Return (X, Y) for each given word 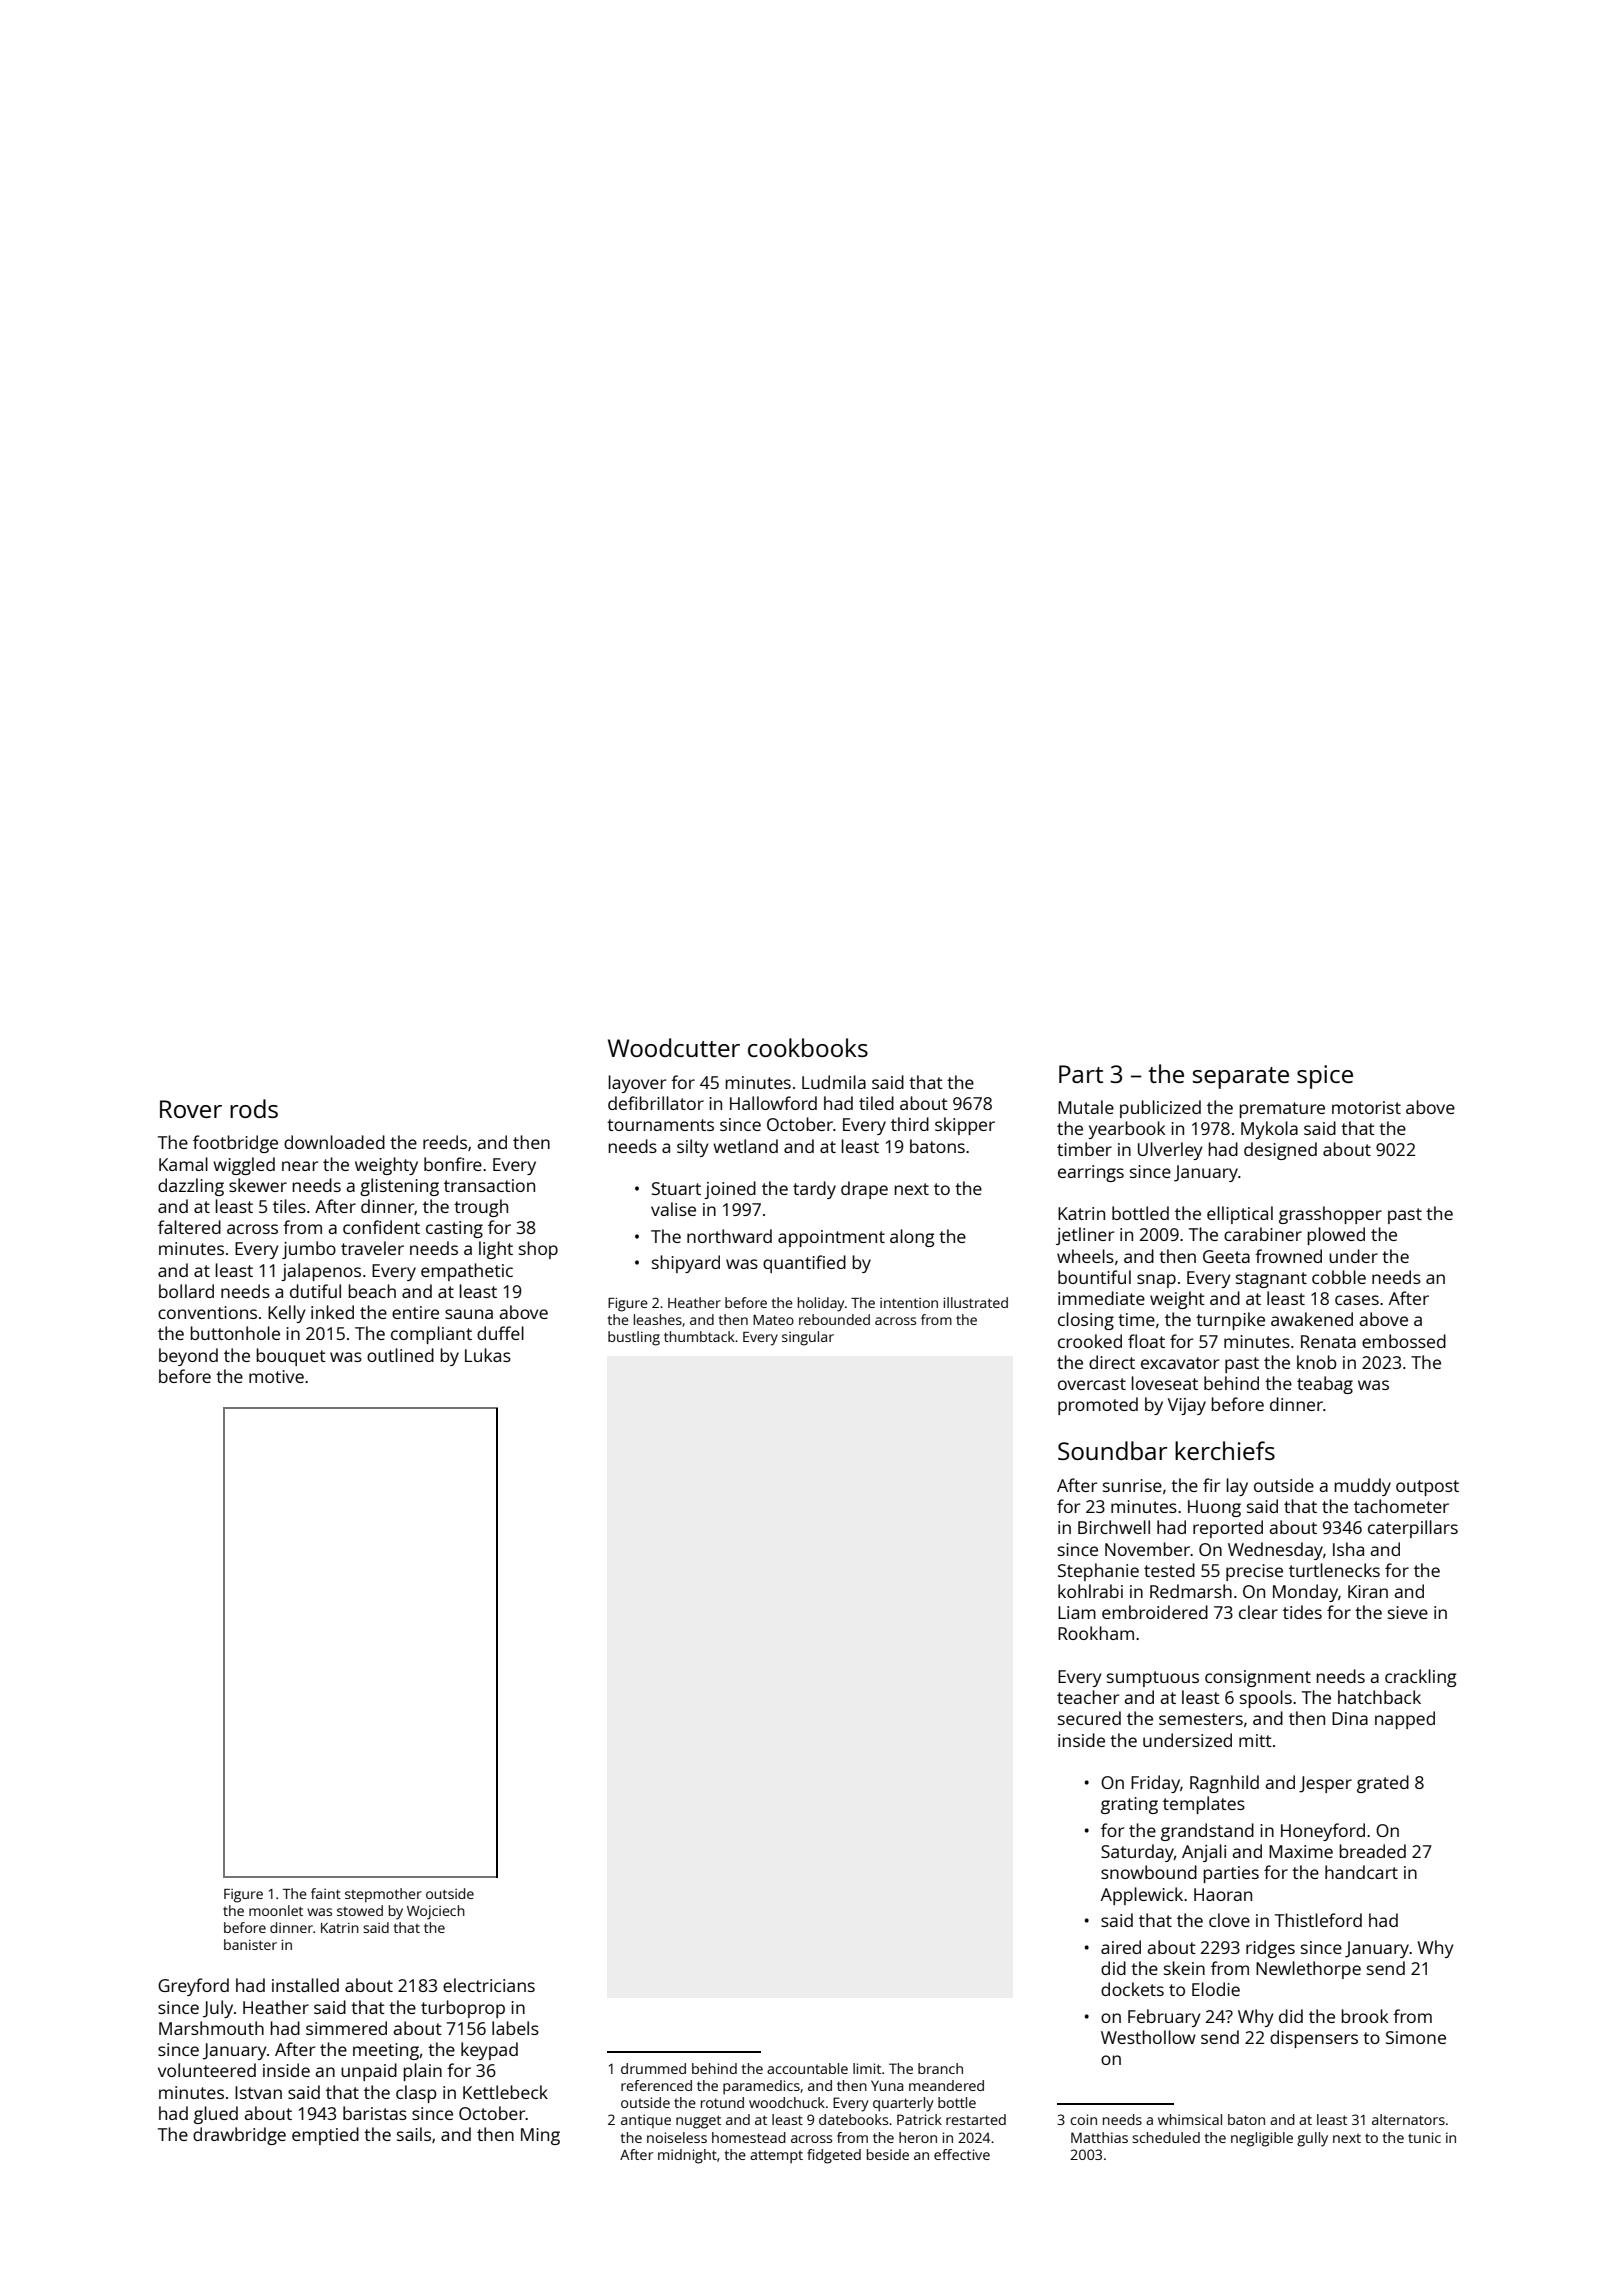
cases (1357, 1300)
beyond (188, 1357)
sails (414, 2134)
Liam (1077, 1612)
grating (1129, 1805)
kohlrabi (1090, 1591)
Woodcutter (674, 1047)
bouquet (291, 1357)
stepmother (383, 1895)
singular (808, 1338)
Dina (1350, 1718)
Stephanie (1098, 1572)
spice (1325, 1077)
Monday (1305, 1593)
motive (276, 1376)
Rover (191, 1109)
